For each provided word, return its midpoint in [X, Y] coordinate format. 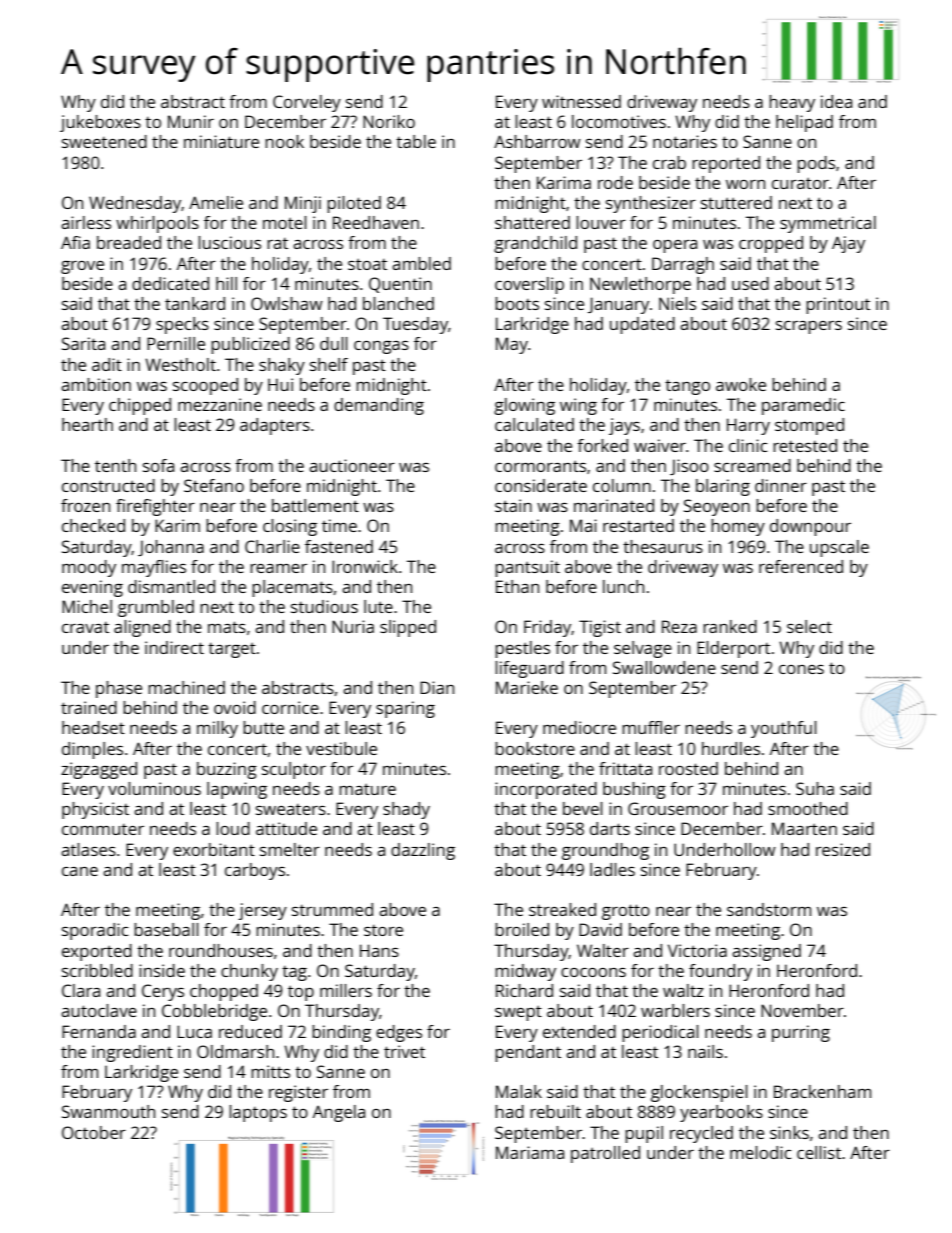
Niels [677, 303]
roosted [688, 768]
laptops [258, 1113]
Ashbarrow [537, 141]
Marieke [527, 687]
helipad [804, 123]
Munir [191, 121]
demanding [379, 406]
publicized [250, 345]
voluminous [154, 788]
